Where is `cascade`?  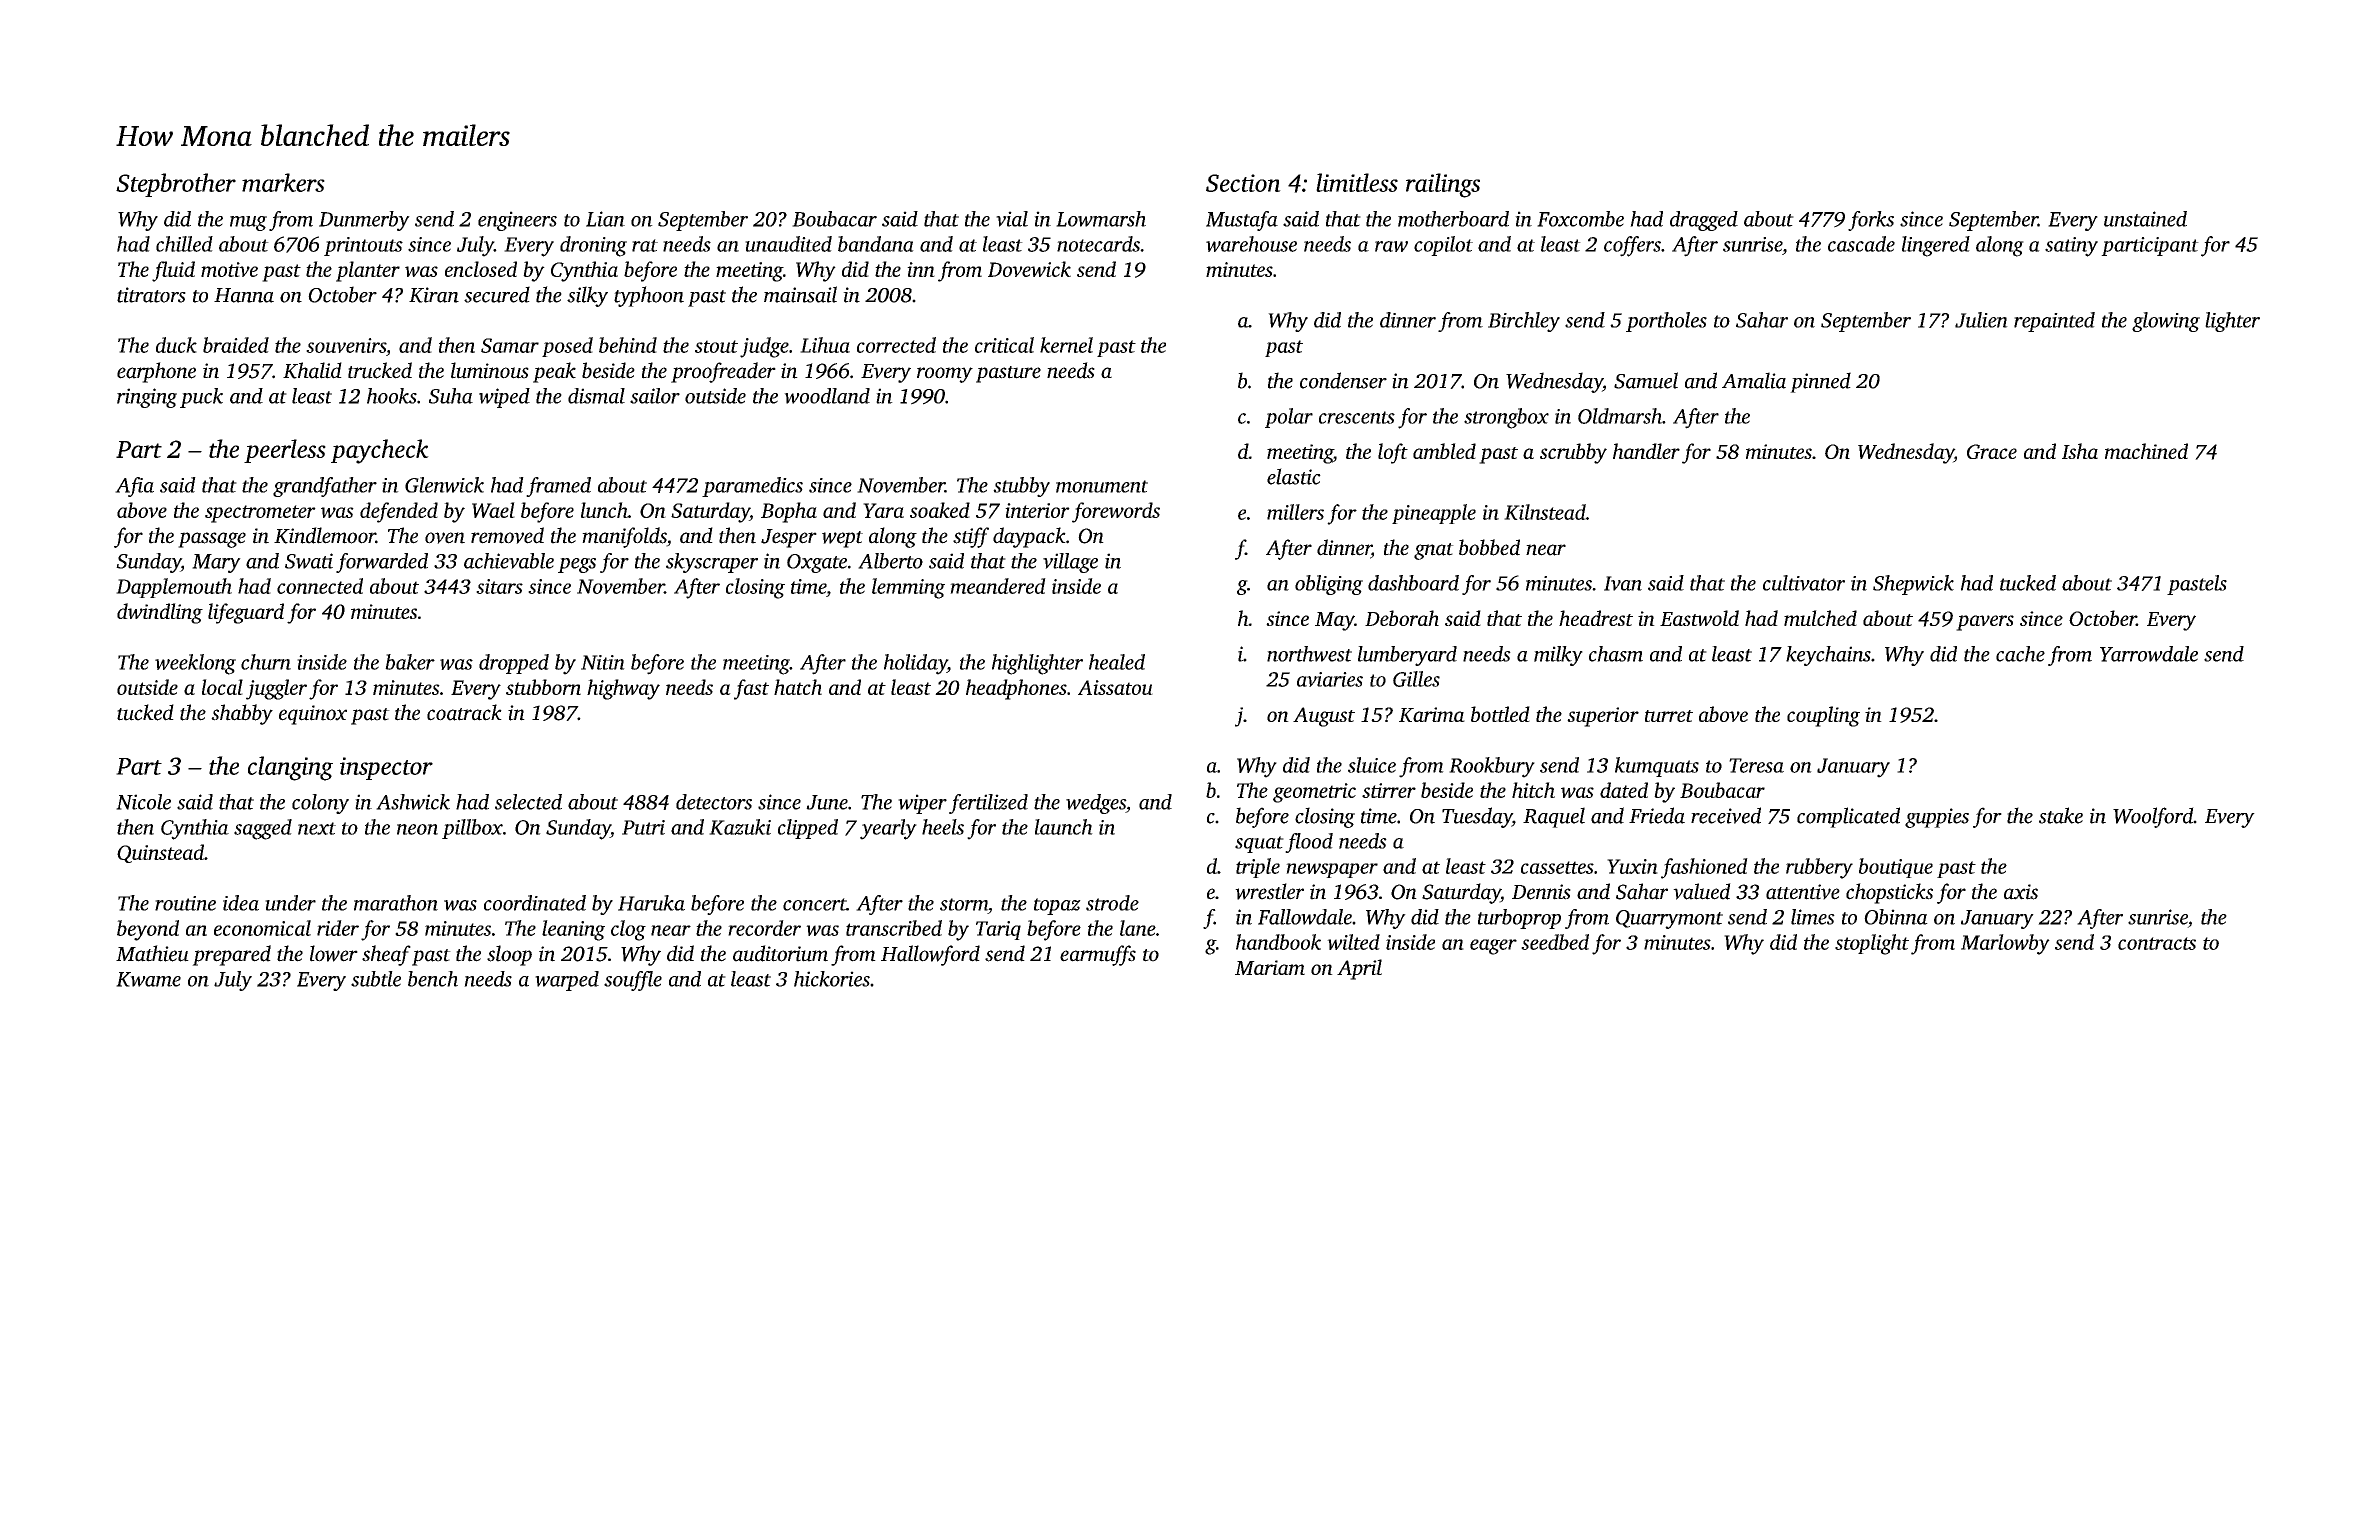
cascade is located at coordinates (1861, 244).
